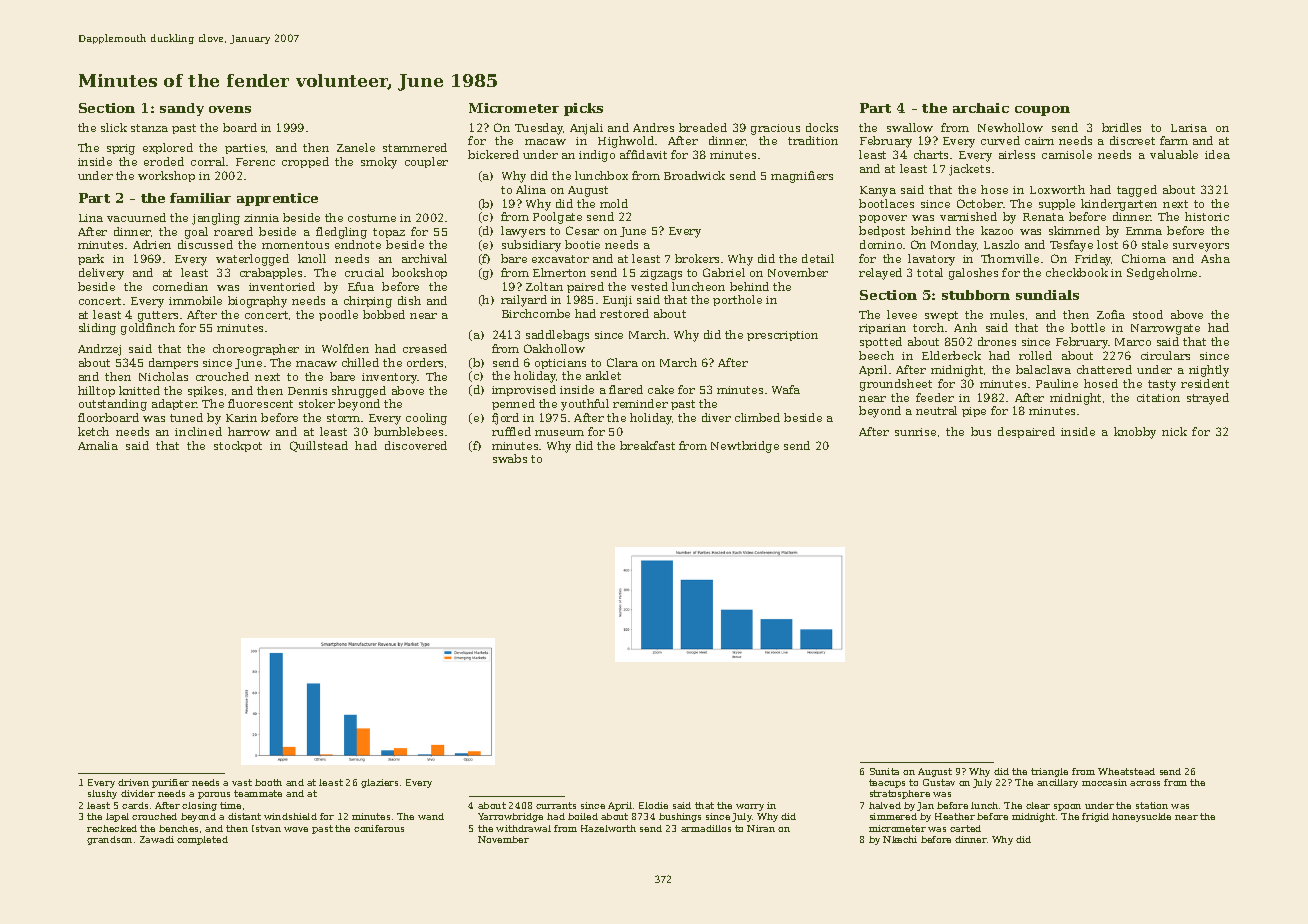  Describe the element at coordinates (1174, 431) in the image. I see `nick` at that location.
